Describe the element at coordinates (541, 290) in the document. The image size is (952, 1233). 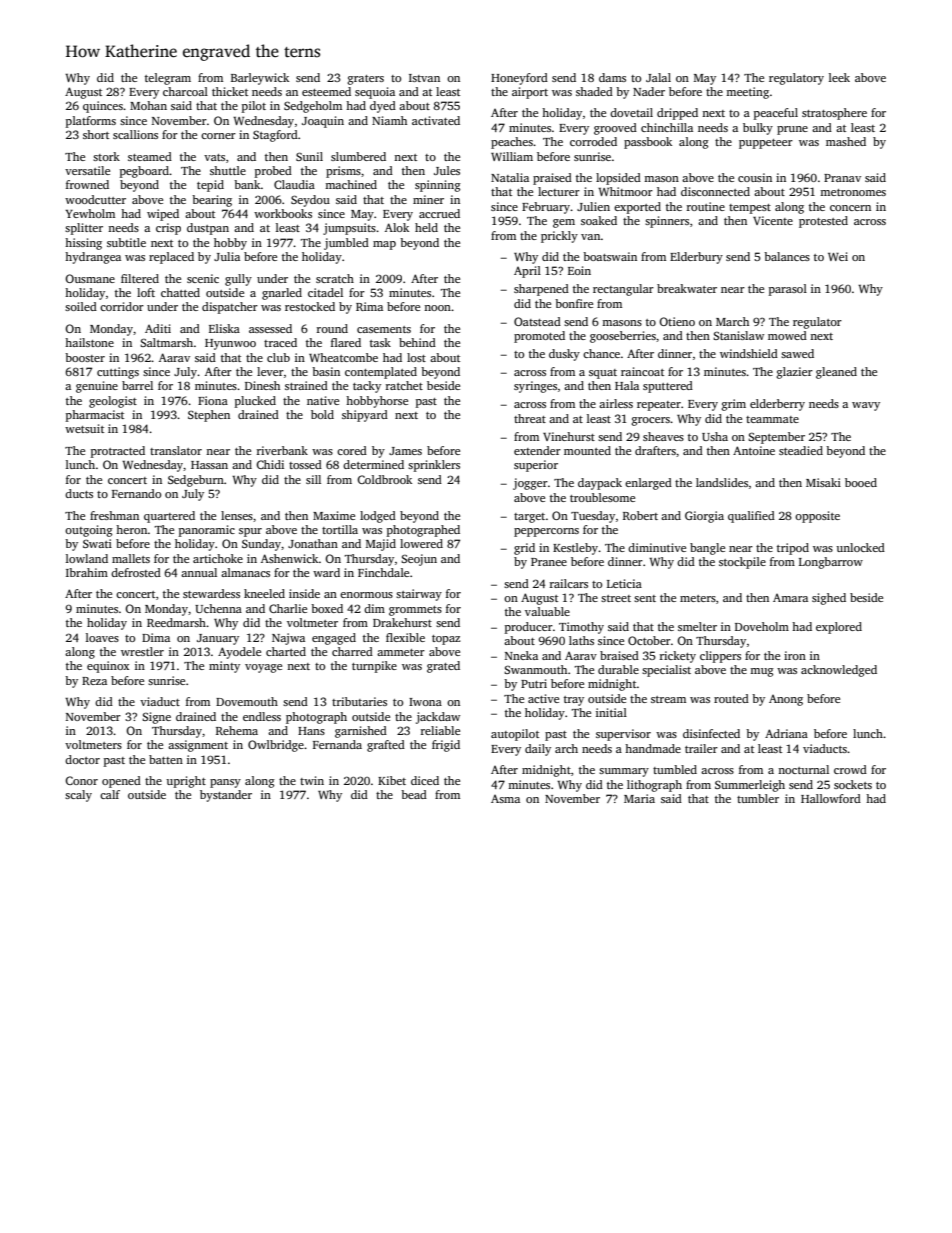
I see `sharpened` at that location.
